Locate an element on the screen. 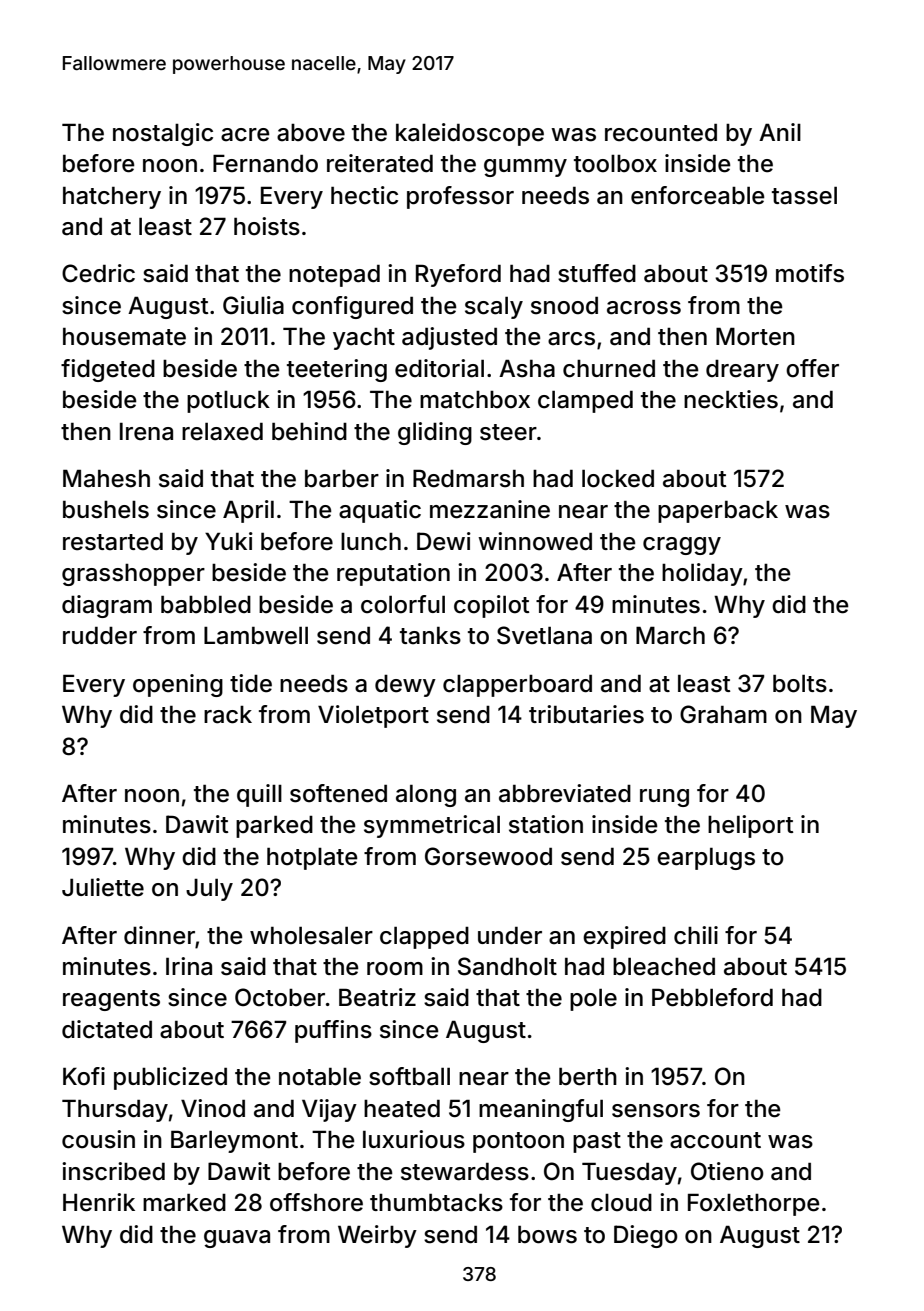 This screenshot has width=924, height=1311. Mahesh is located at coordinates (106, 478).
